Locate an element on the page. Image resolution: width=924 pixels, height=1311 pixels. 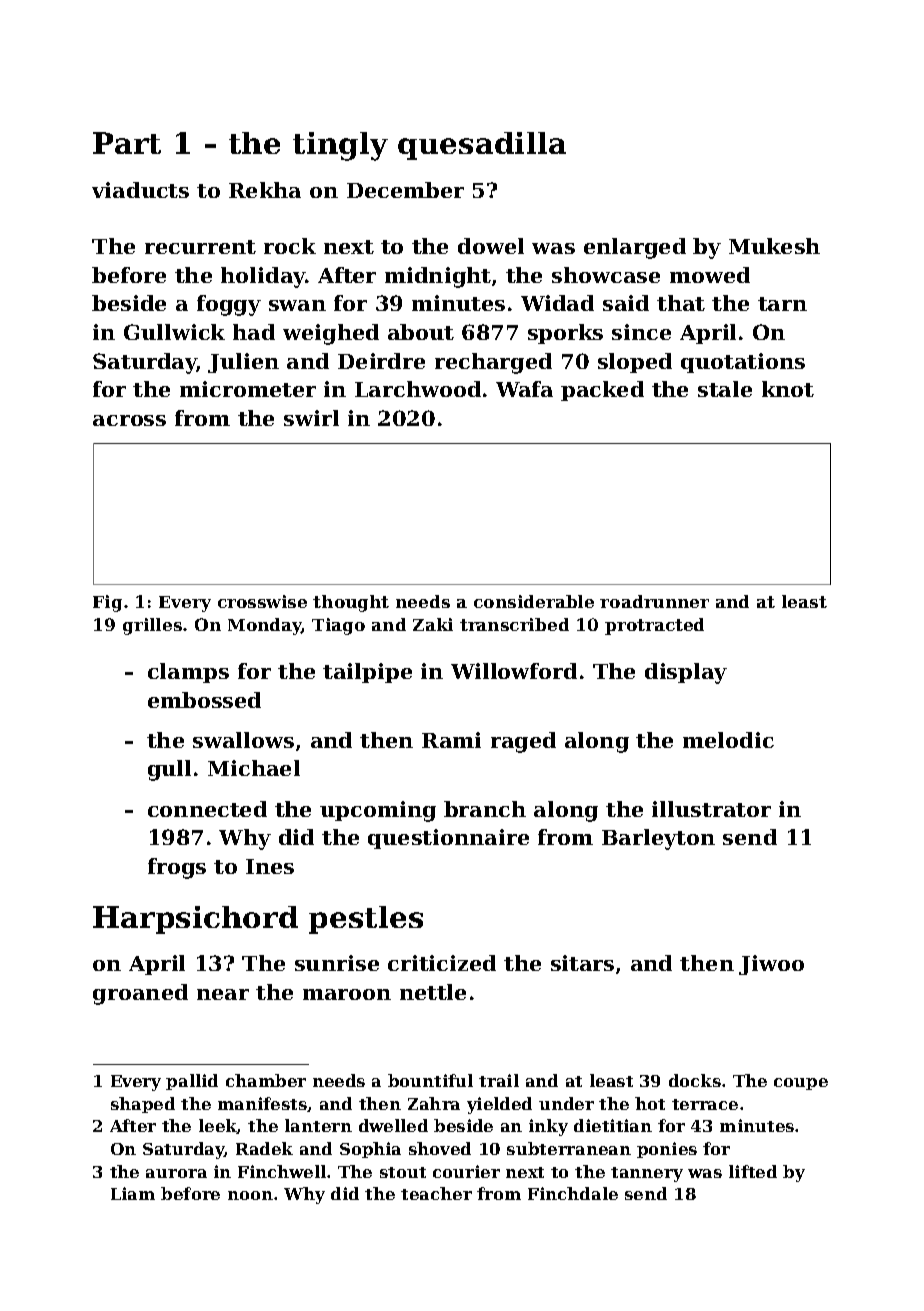
noon is located at coordinates (250, 1195).
